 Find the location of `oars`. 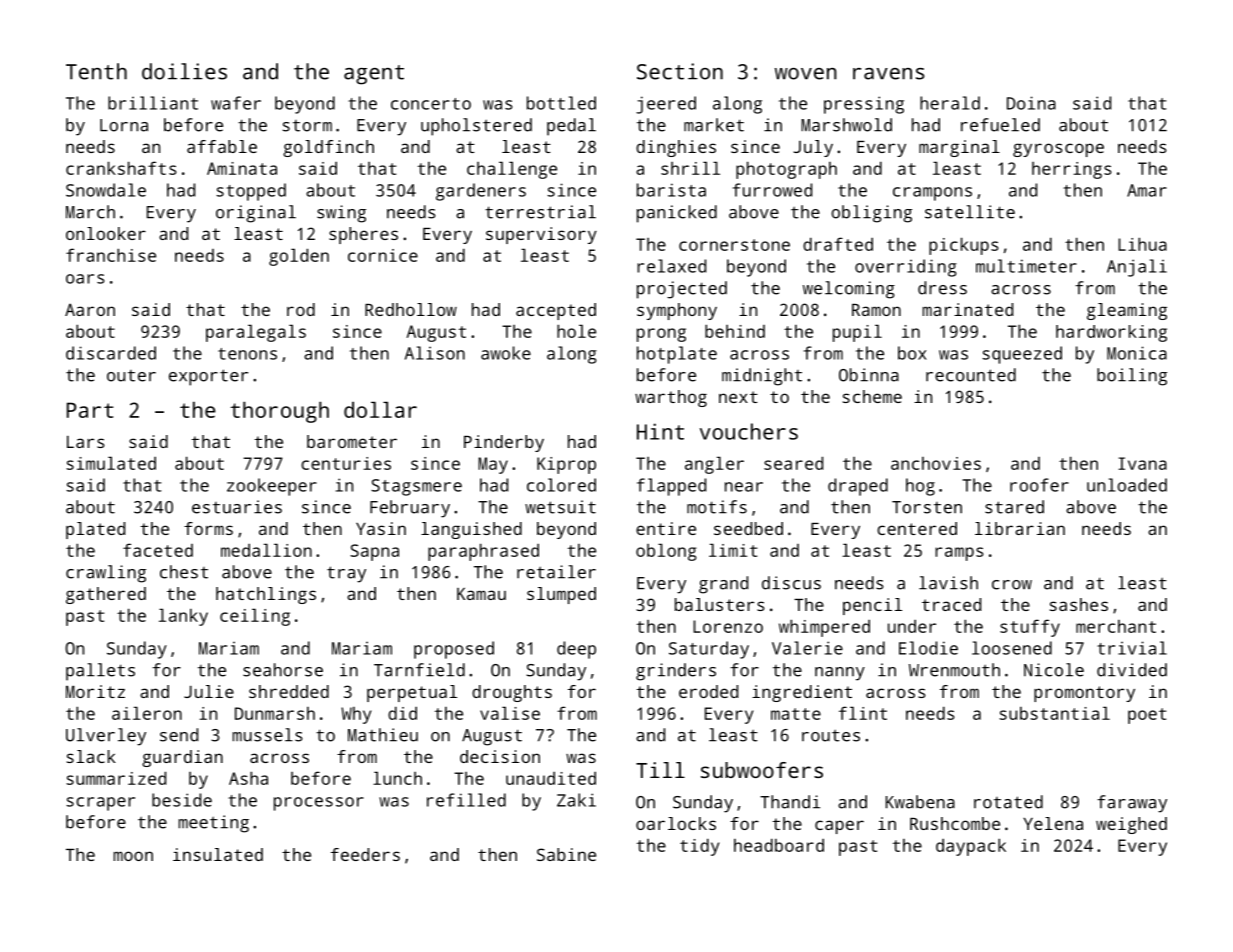

oars is located at coordinates (85, 279).
